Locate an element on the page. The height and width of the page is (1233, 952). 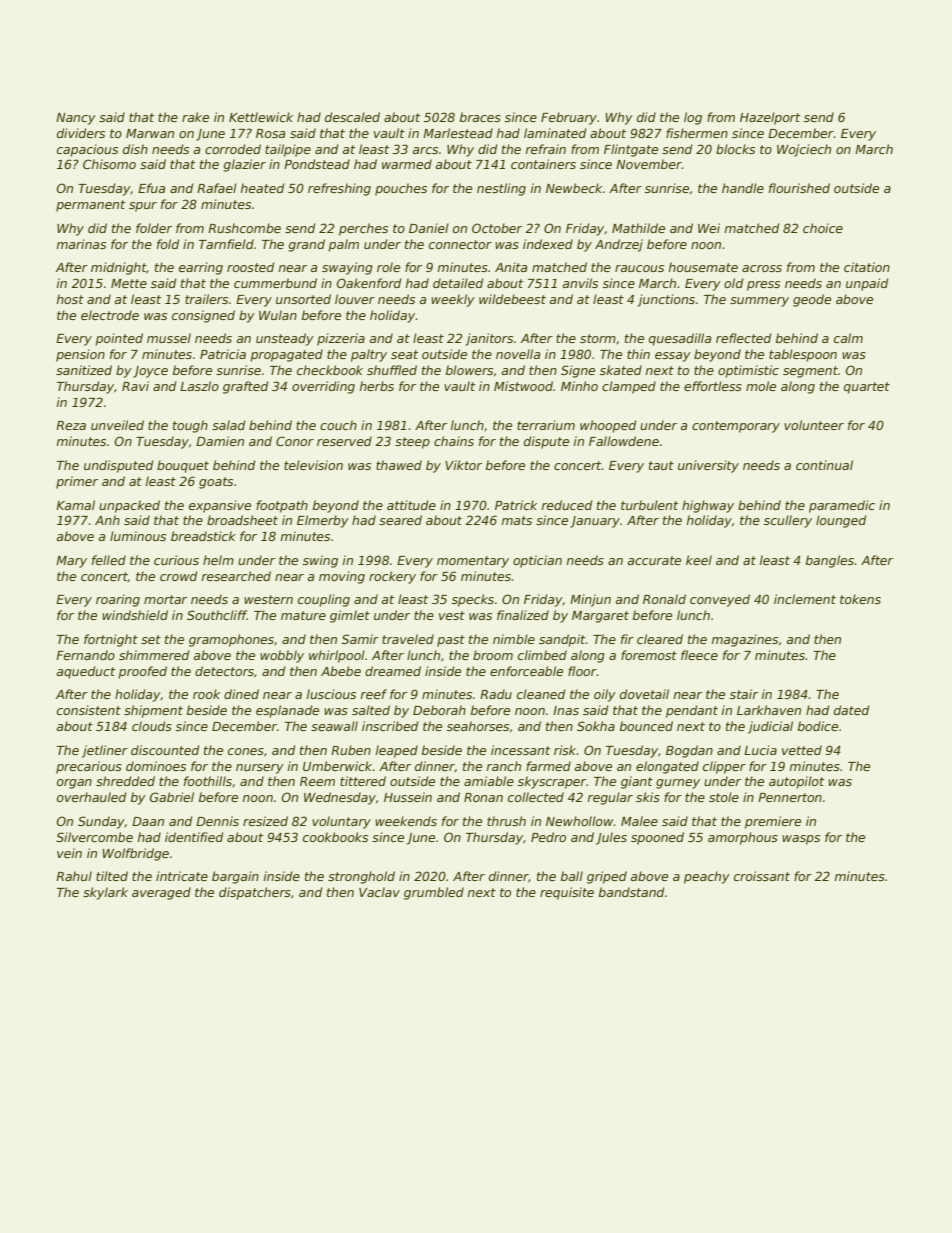
descaled is located at coordinates (352, 117).
